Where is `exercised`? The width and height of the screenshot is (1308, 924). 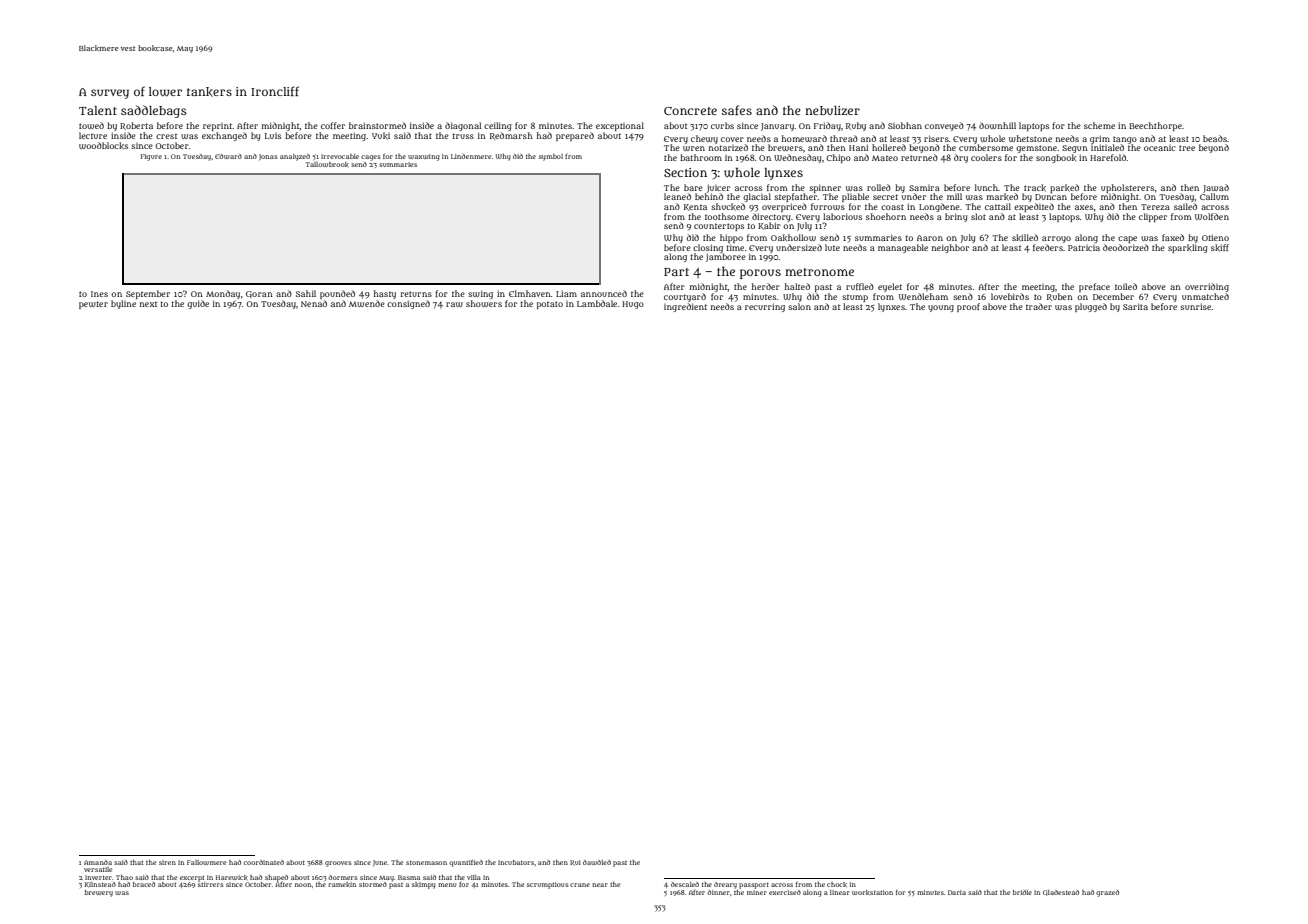 exercised is located at coordinates (785, 892).
